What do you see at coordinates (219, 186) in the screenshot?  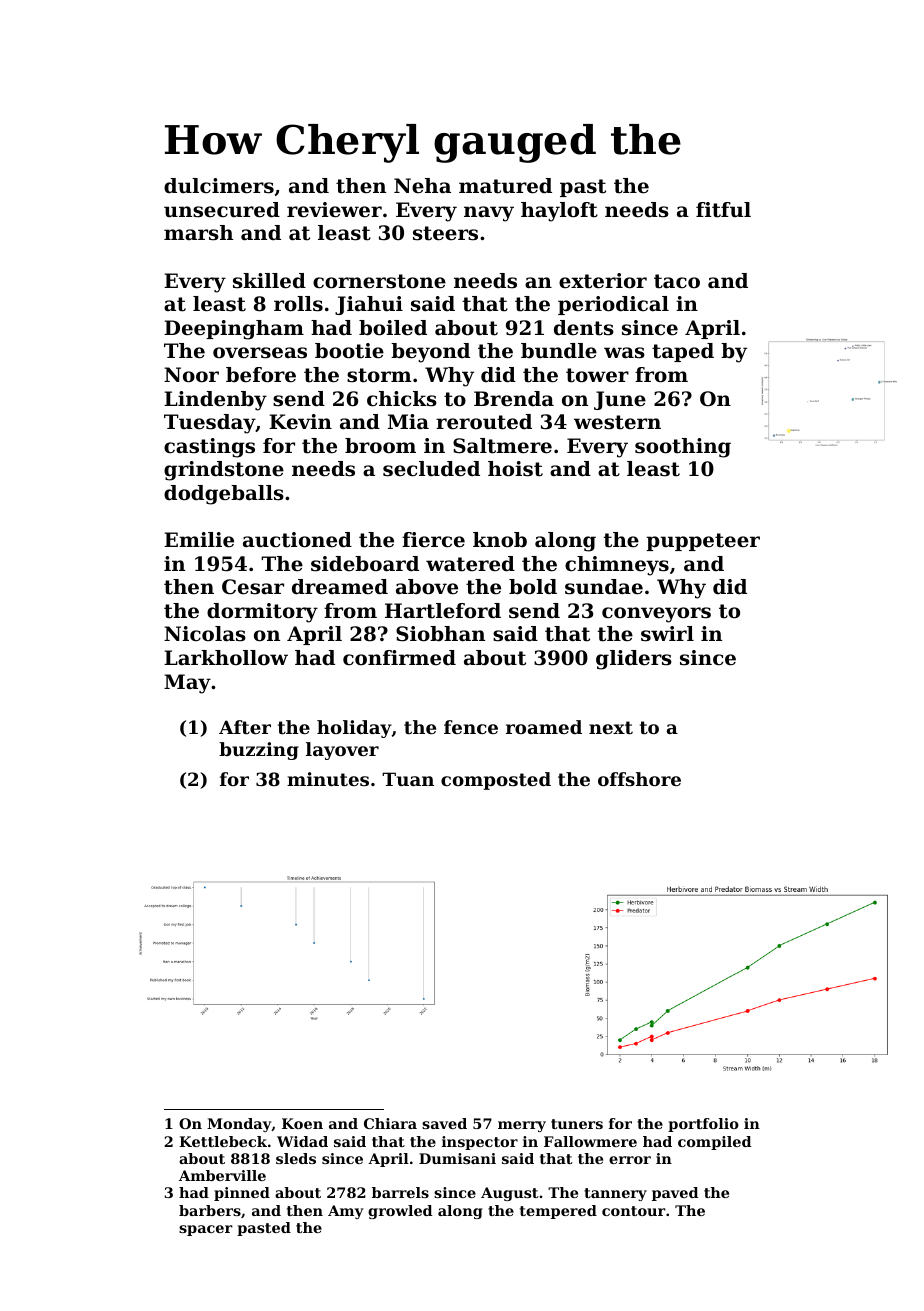 I see `dulcimers` at bounding box center [219, 186].
